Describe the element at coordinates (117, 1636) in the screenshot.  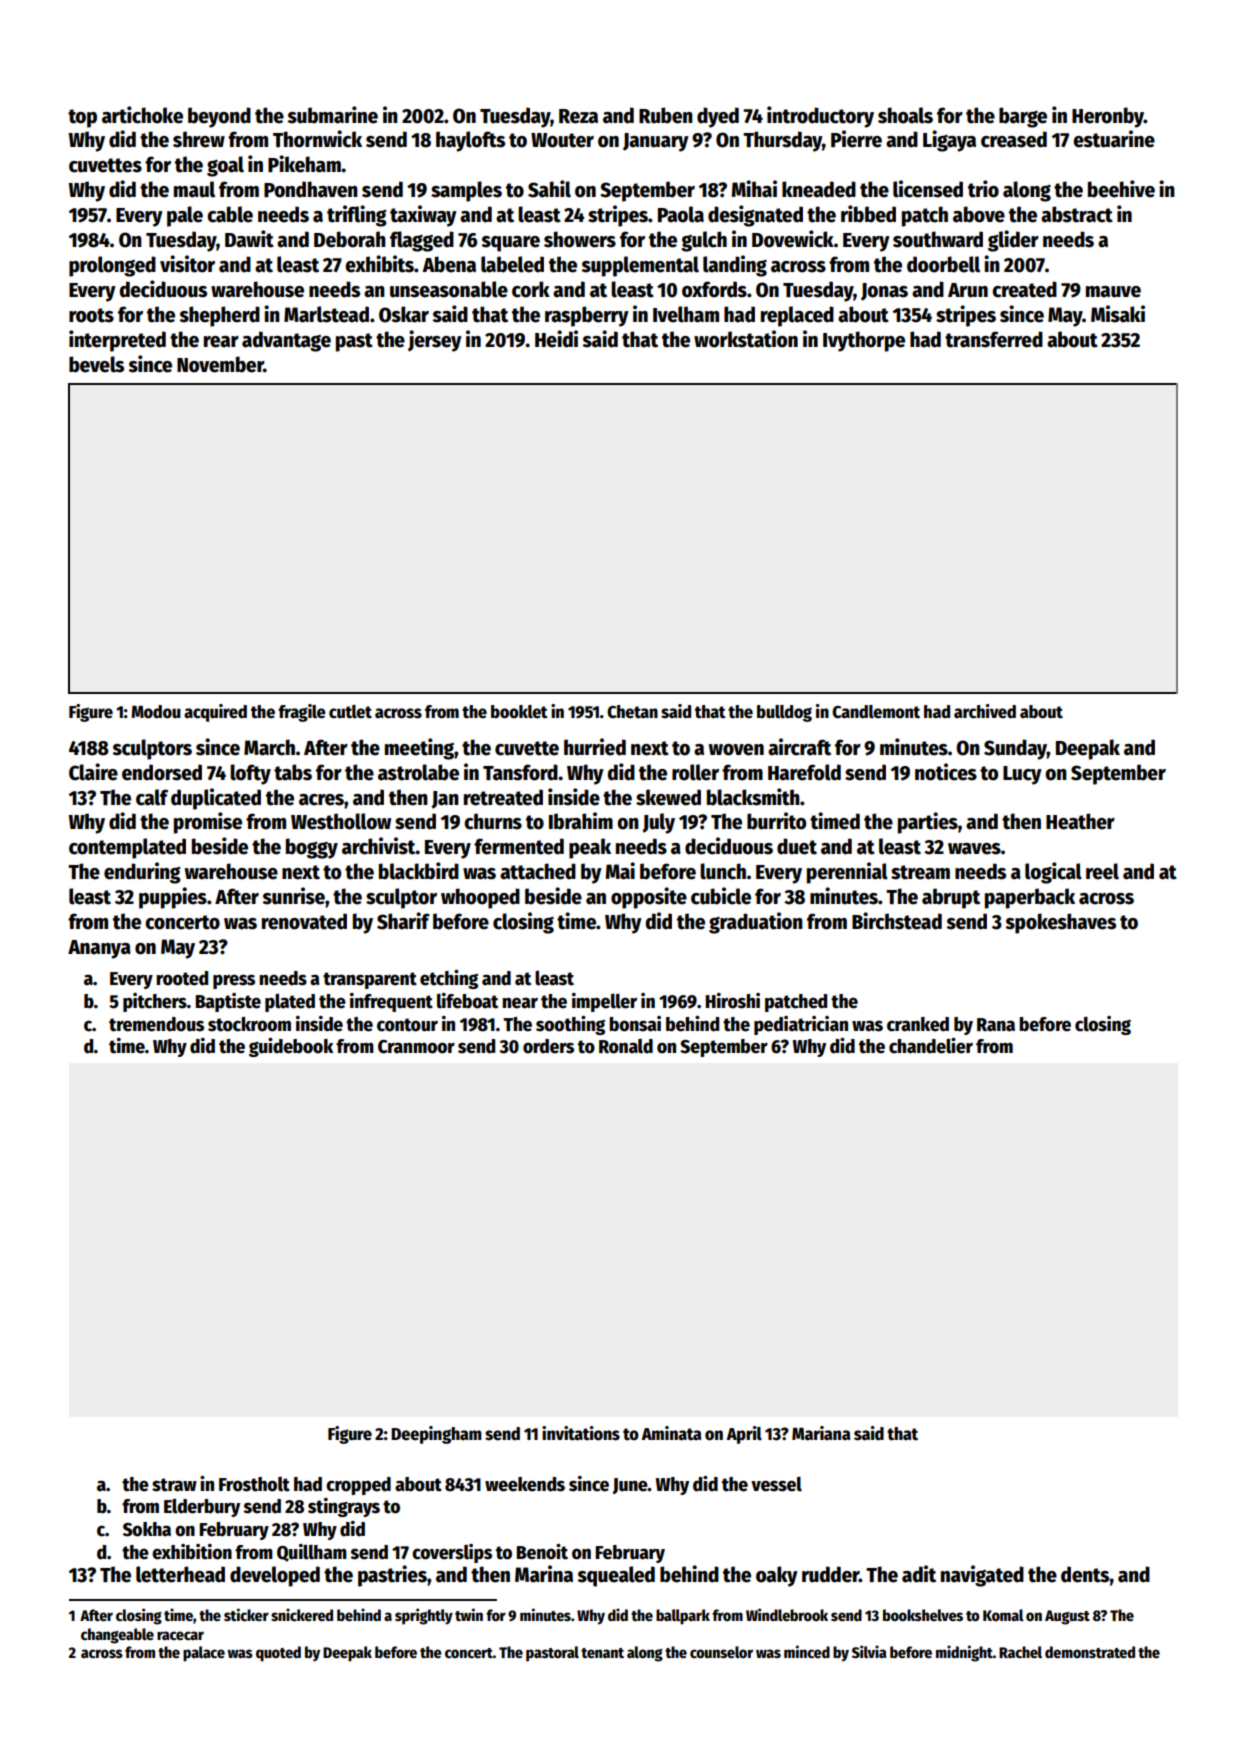
I see `changeable` at that location.
